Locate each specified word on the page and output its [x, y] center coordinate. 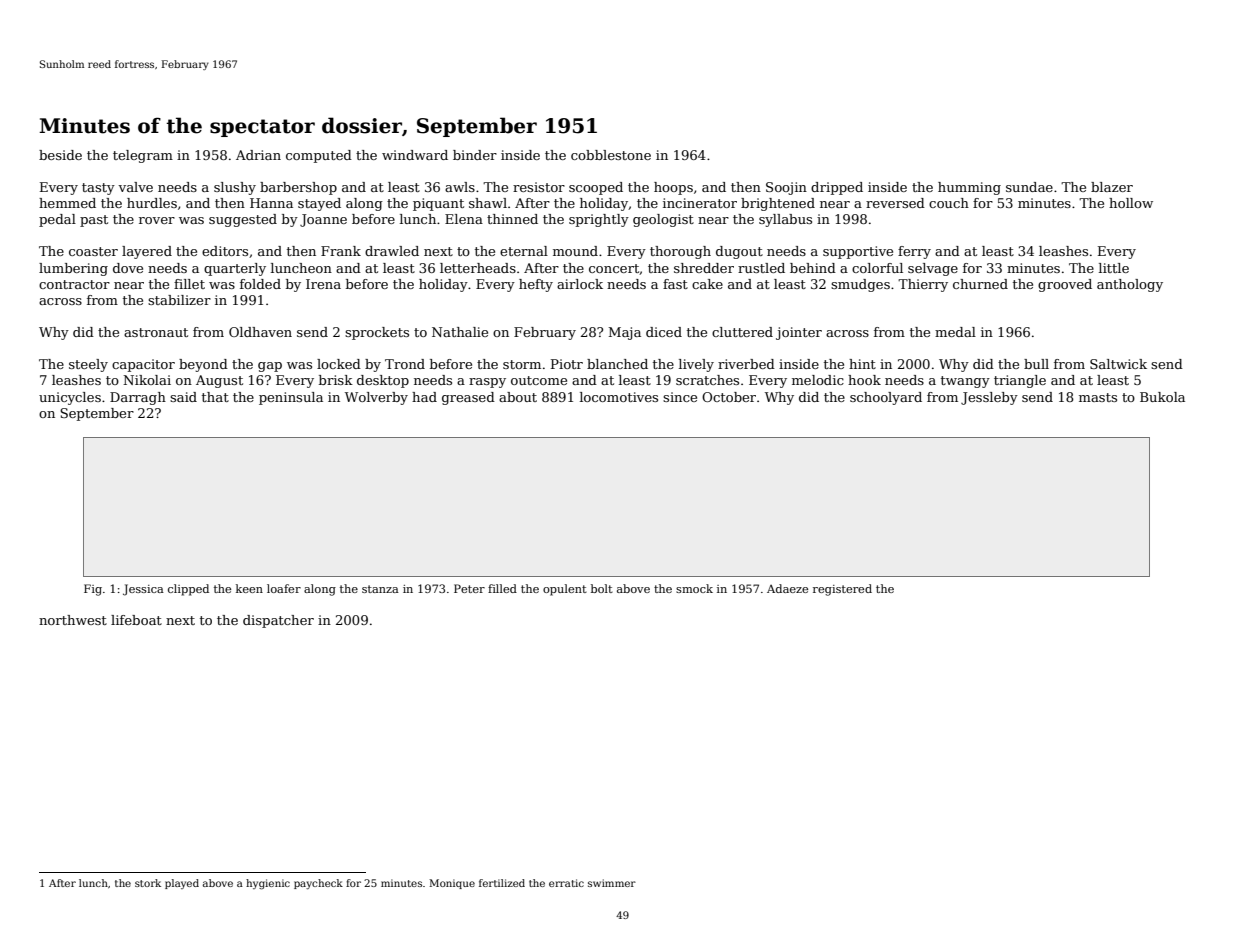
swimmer [612, 883]
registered [842, 590]
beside [60, 155]
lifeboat [136, 620]
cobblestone [611, 155]
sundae [1029, 187]
